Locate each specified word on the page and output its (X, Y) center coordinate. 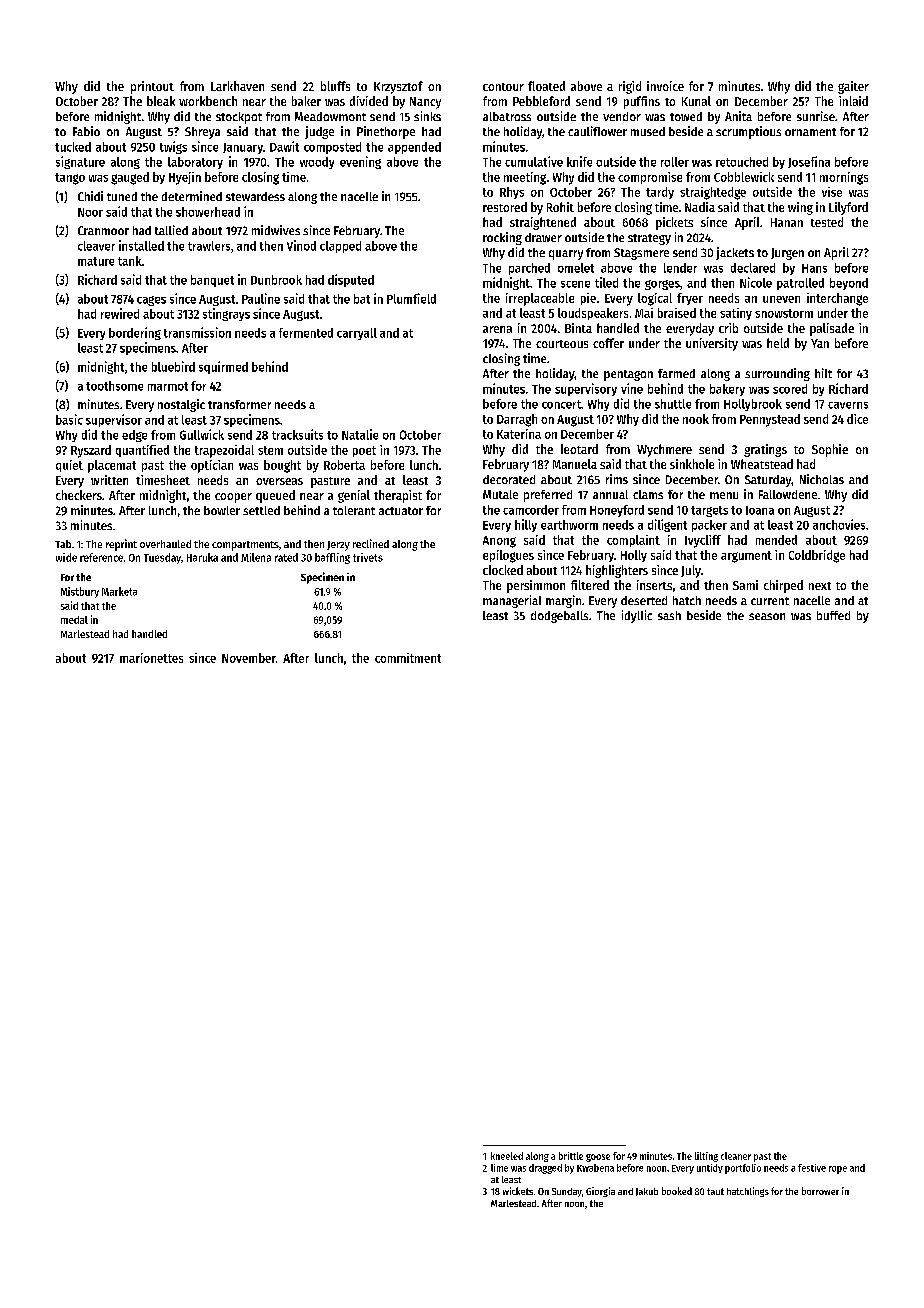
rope (838, 1170)
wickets (518, 1191)
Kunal (696, 101)
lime (499, 1168)
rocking (502, 238)
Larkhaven (237, 86)
